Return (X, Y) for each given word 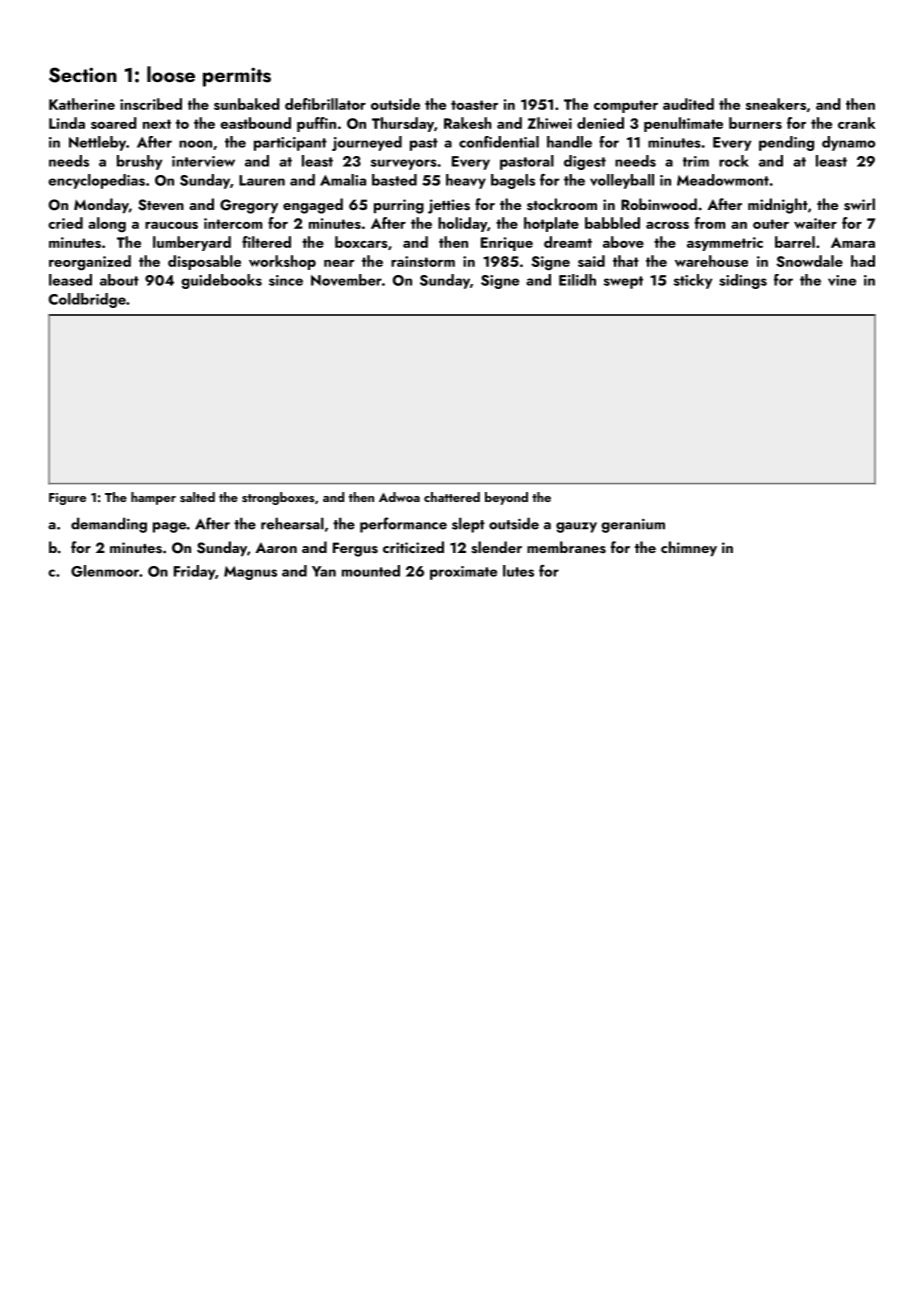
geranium (633, 525)
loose (171, 74)
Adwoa (399, 497)
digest (585, 162)
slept (468, 525)
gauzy (576, 527)
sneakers (776, 104)
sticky (693, 281)
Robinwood (659, 204)
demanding (109, 525)
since (286, 280)
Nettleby (97, 143)
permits (237, 77)
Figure (67, 499)
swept (623, 282)
